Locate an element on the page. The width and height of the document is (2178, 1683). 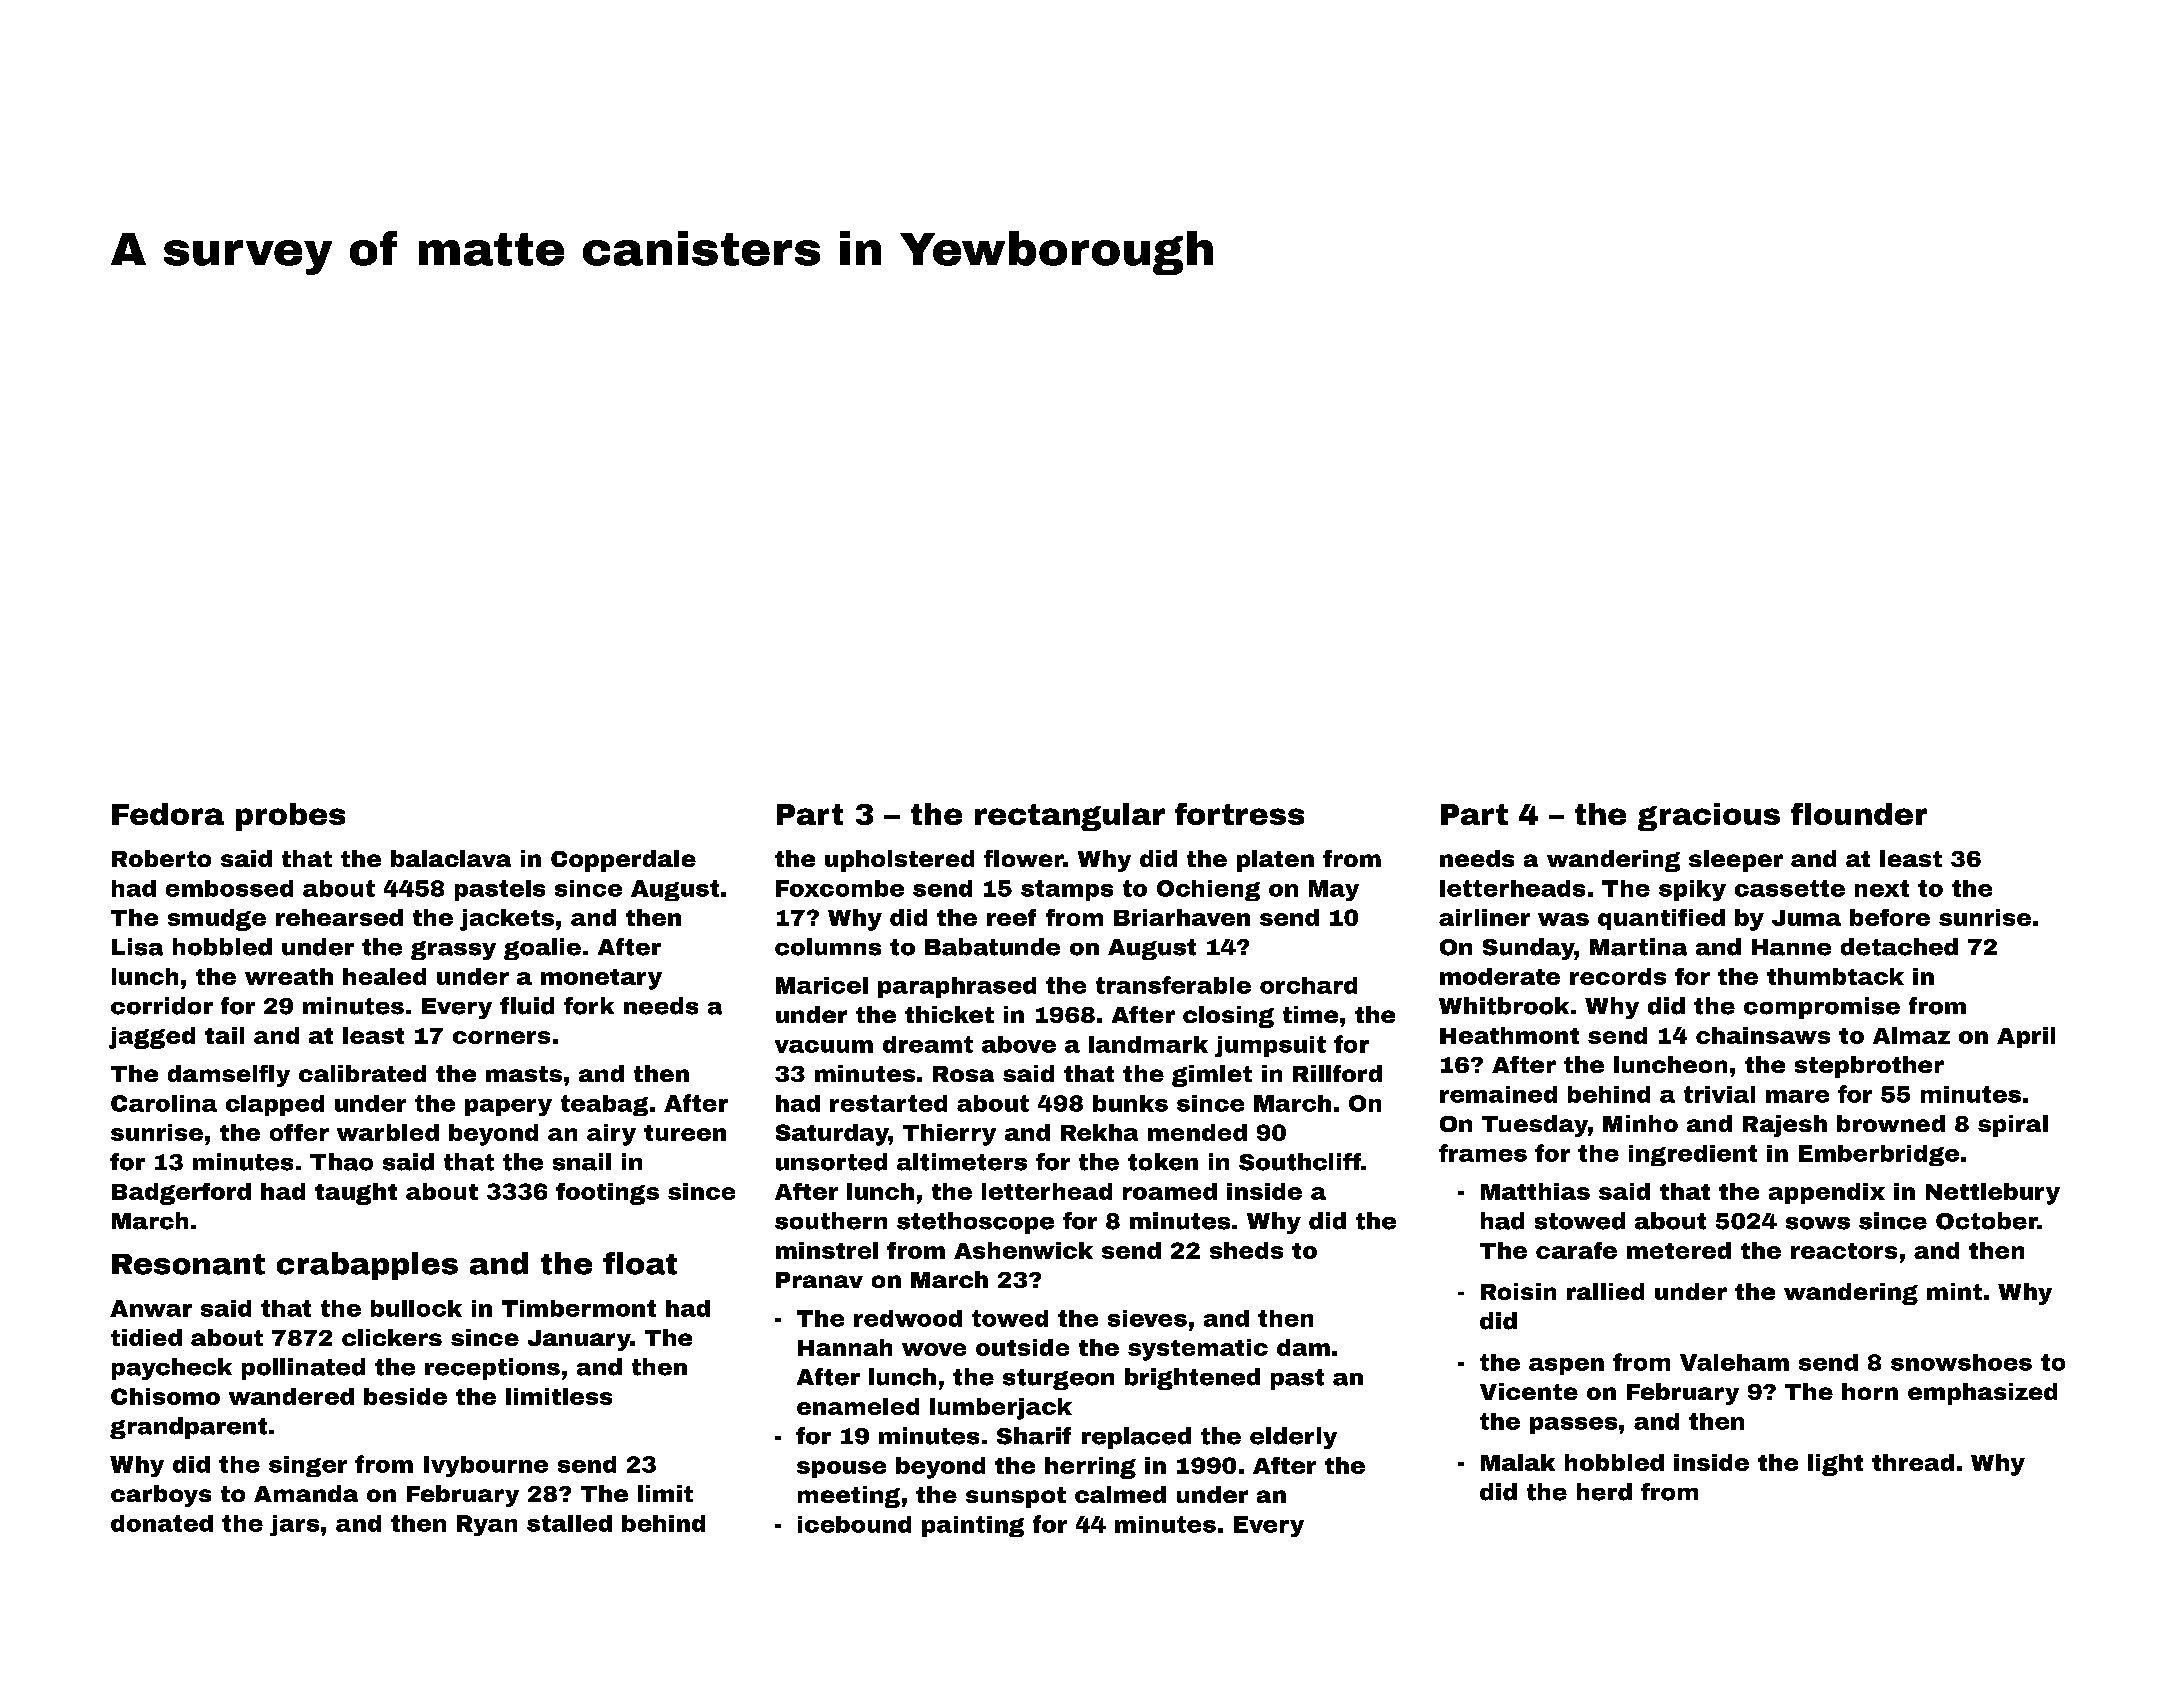
emphasized is located at coordinates (1982, 1394).
